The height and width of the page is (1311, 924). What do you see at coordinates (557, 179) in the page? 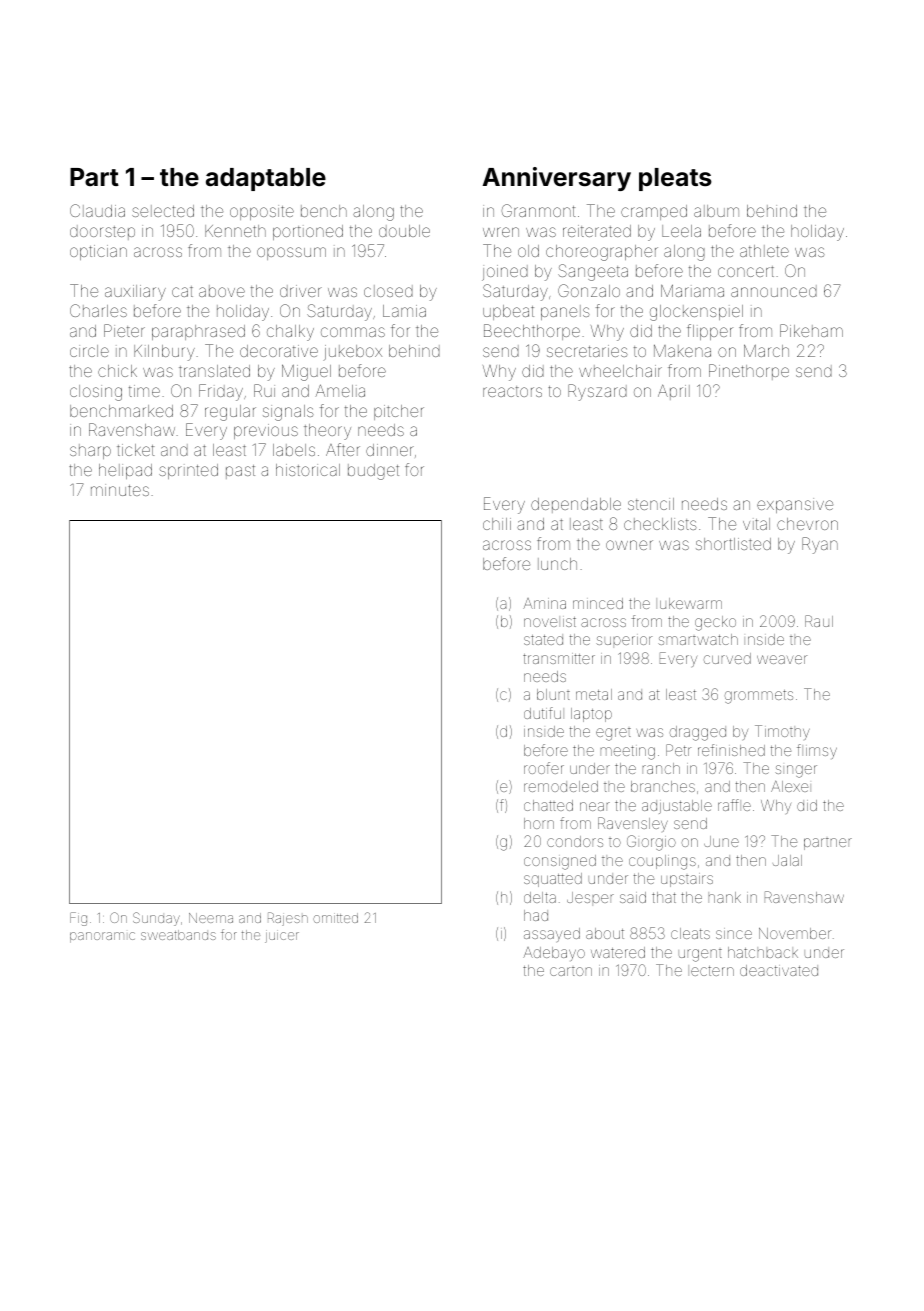
I see `Anniversary` at bounding box center [557, 179].
